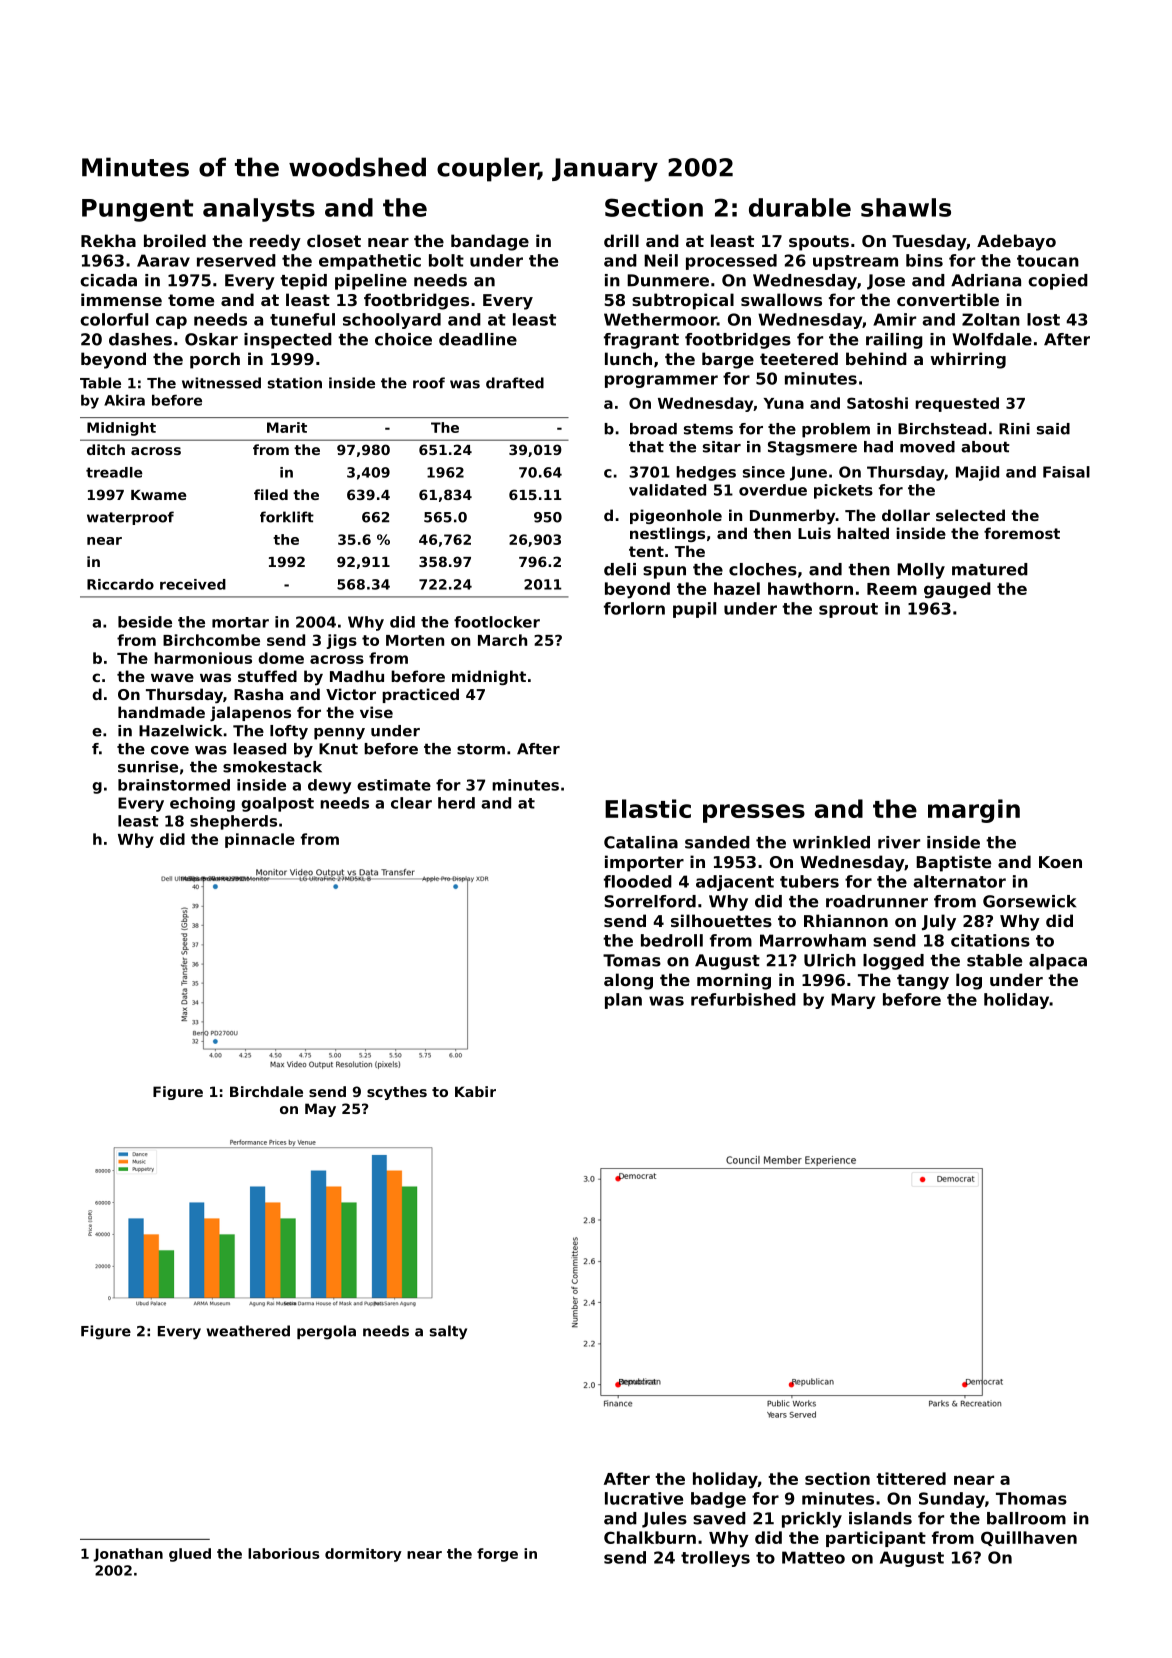 The width and height of the screenshot is (1172, 1658). I want to click on weathered, so click(248, 1331).
